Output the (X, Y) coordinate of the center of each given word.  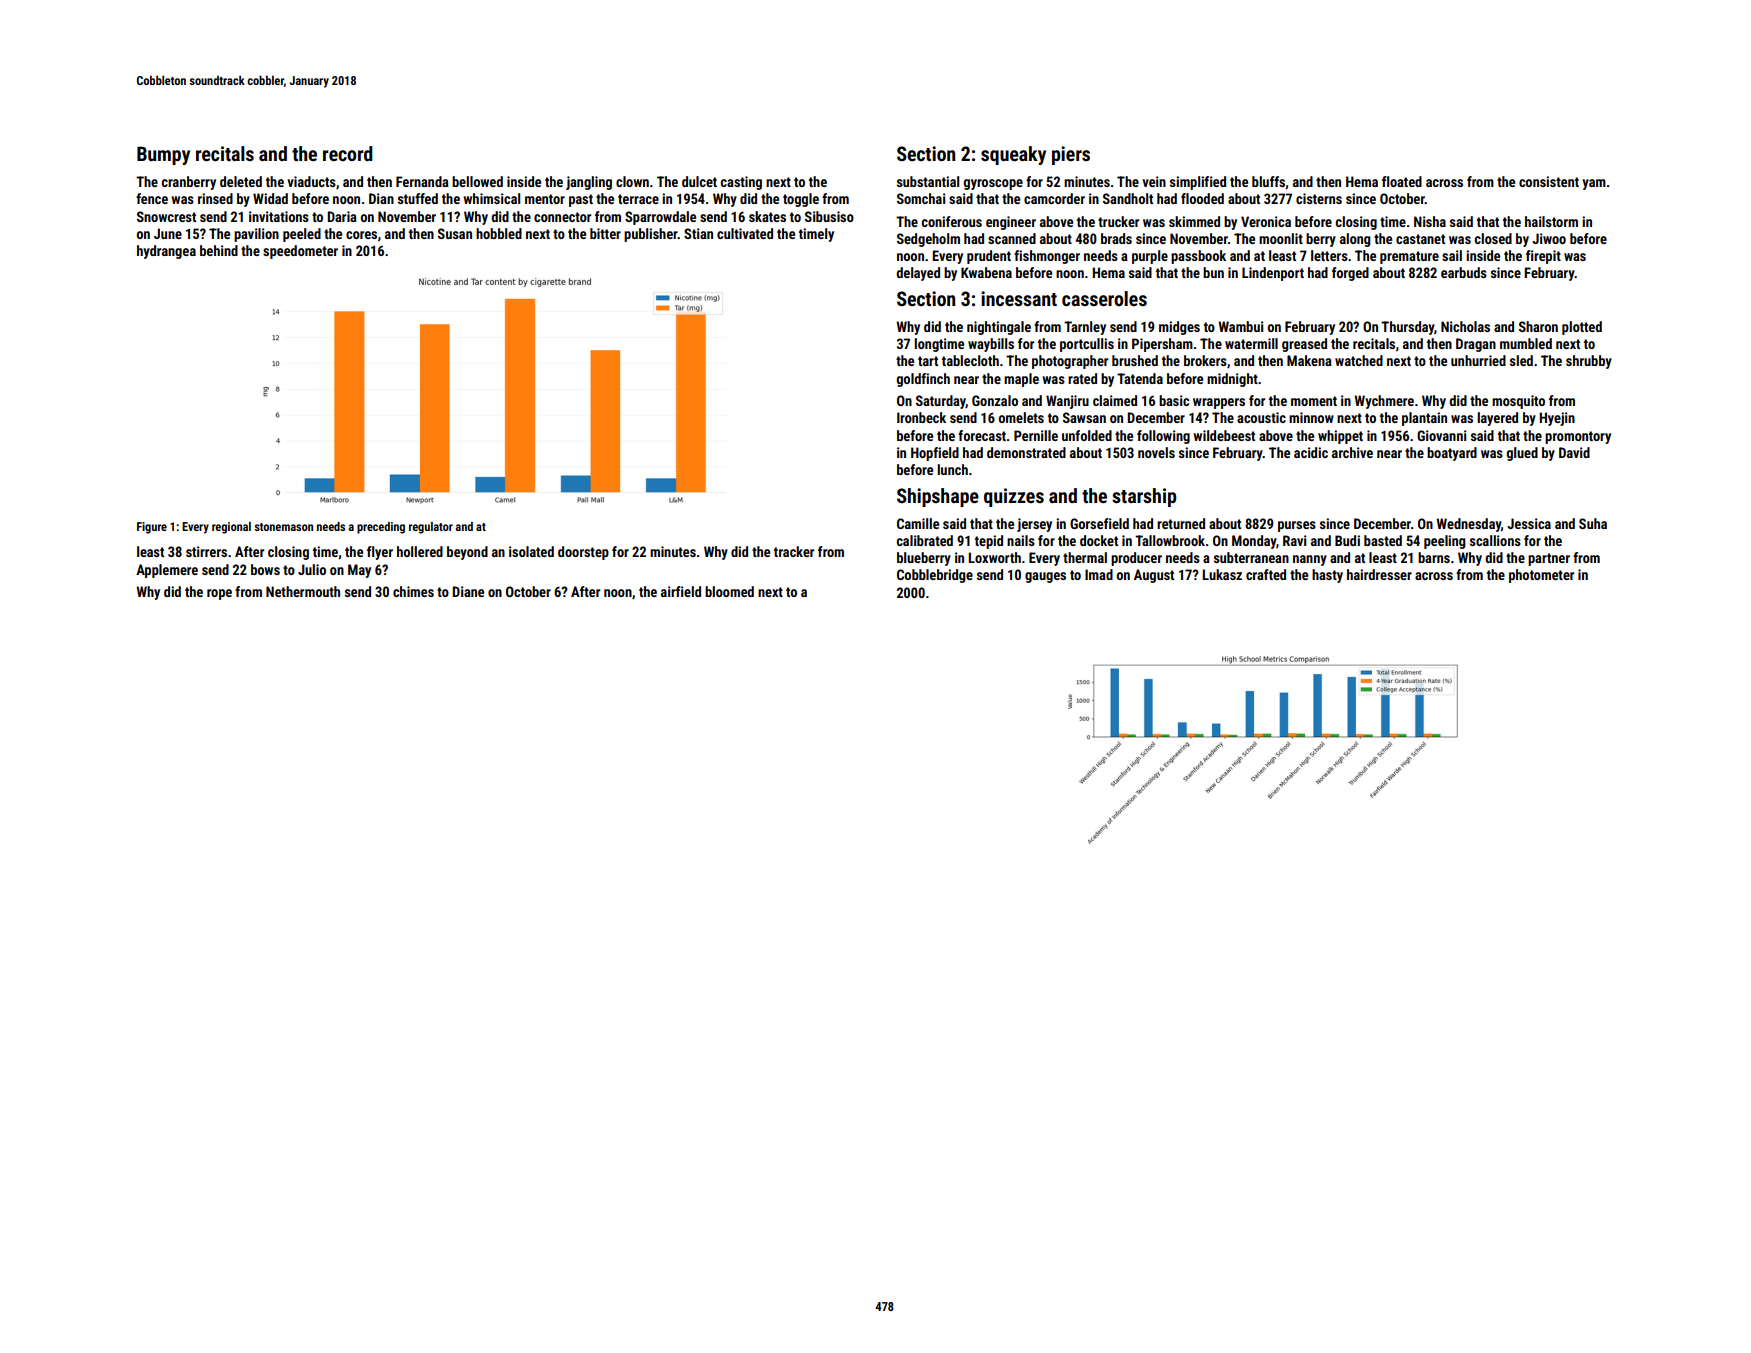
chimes (413, 591)
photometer (1541, 576)
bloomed (729, 591)
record (347, 153)
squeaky (1013, 155)
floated (1402, 181)
